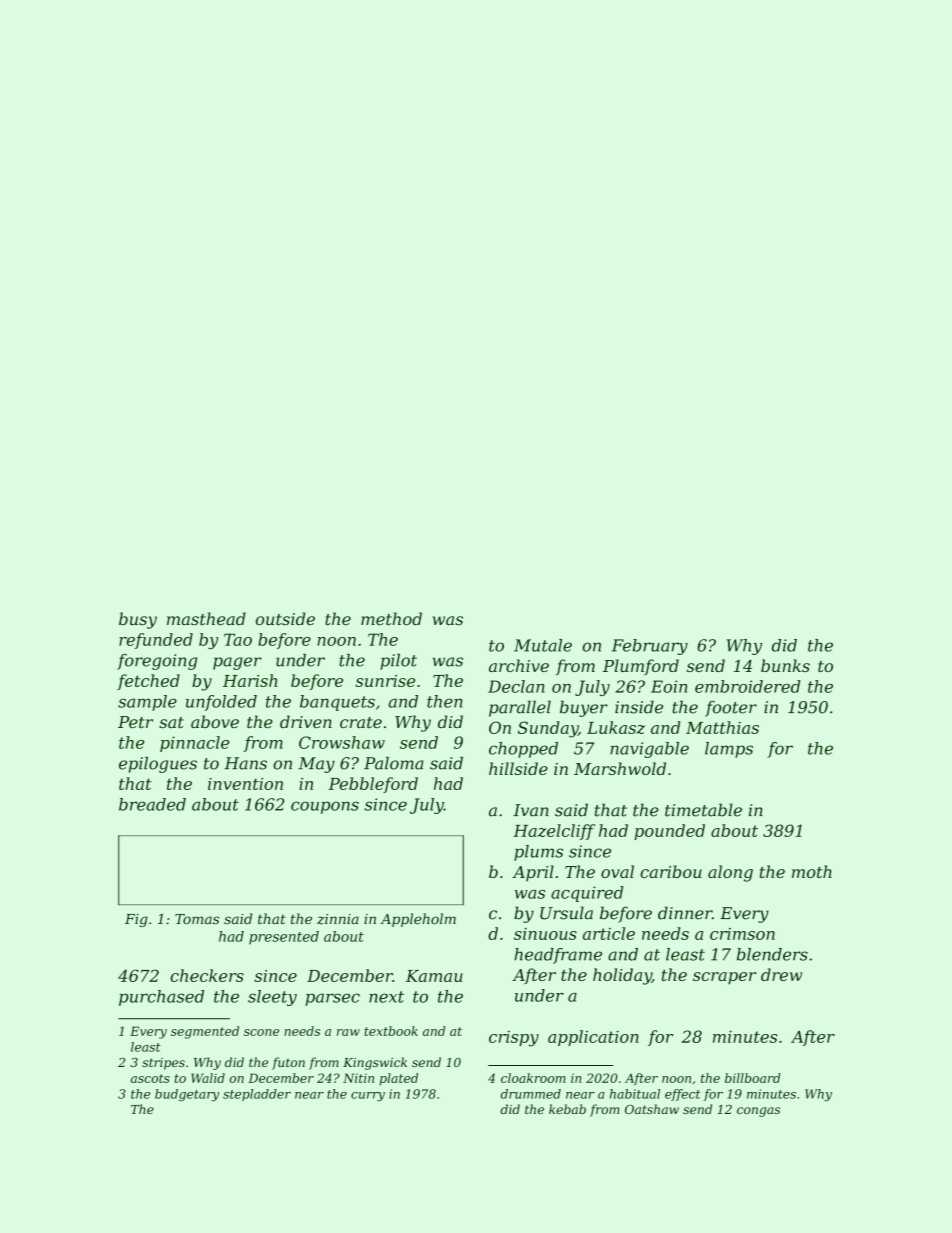  Describe the element at coordinates (772, 954) in the image. I see `blenders` at that location.
